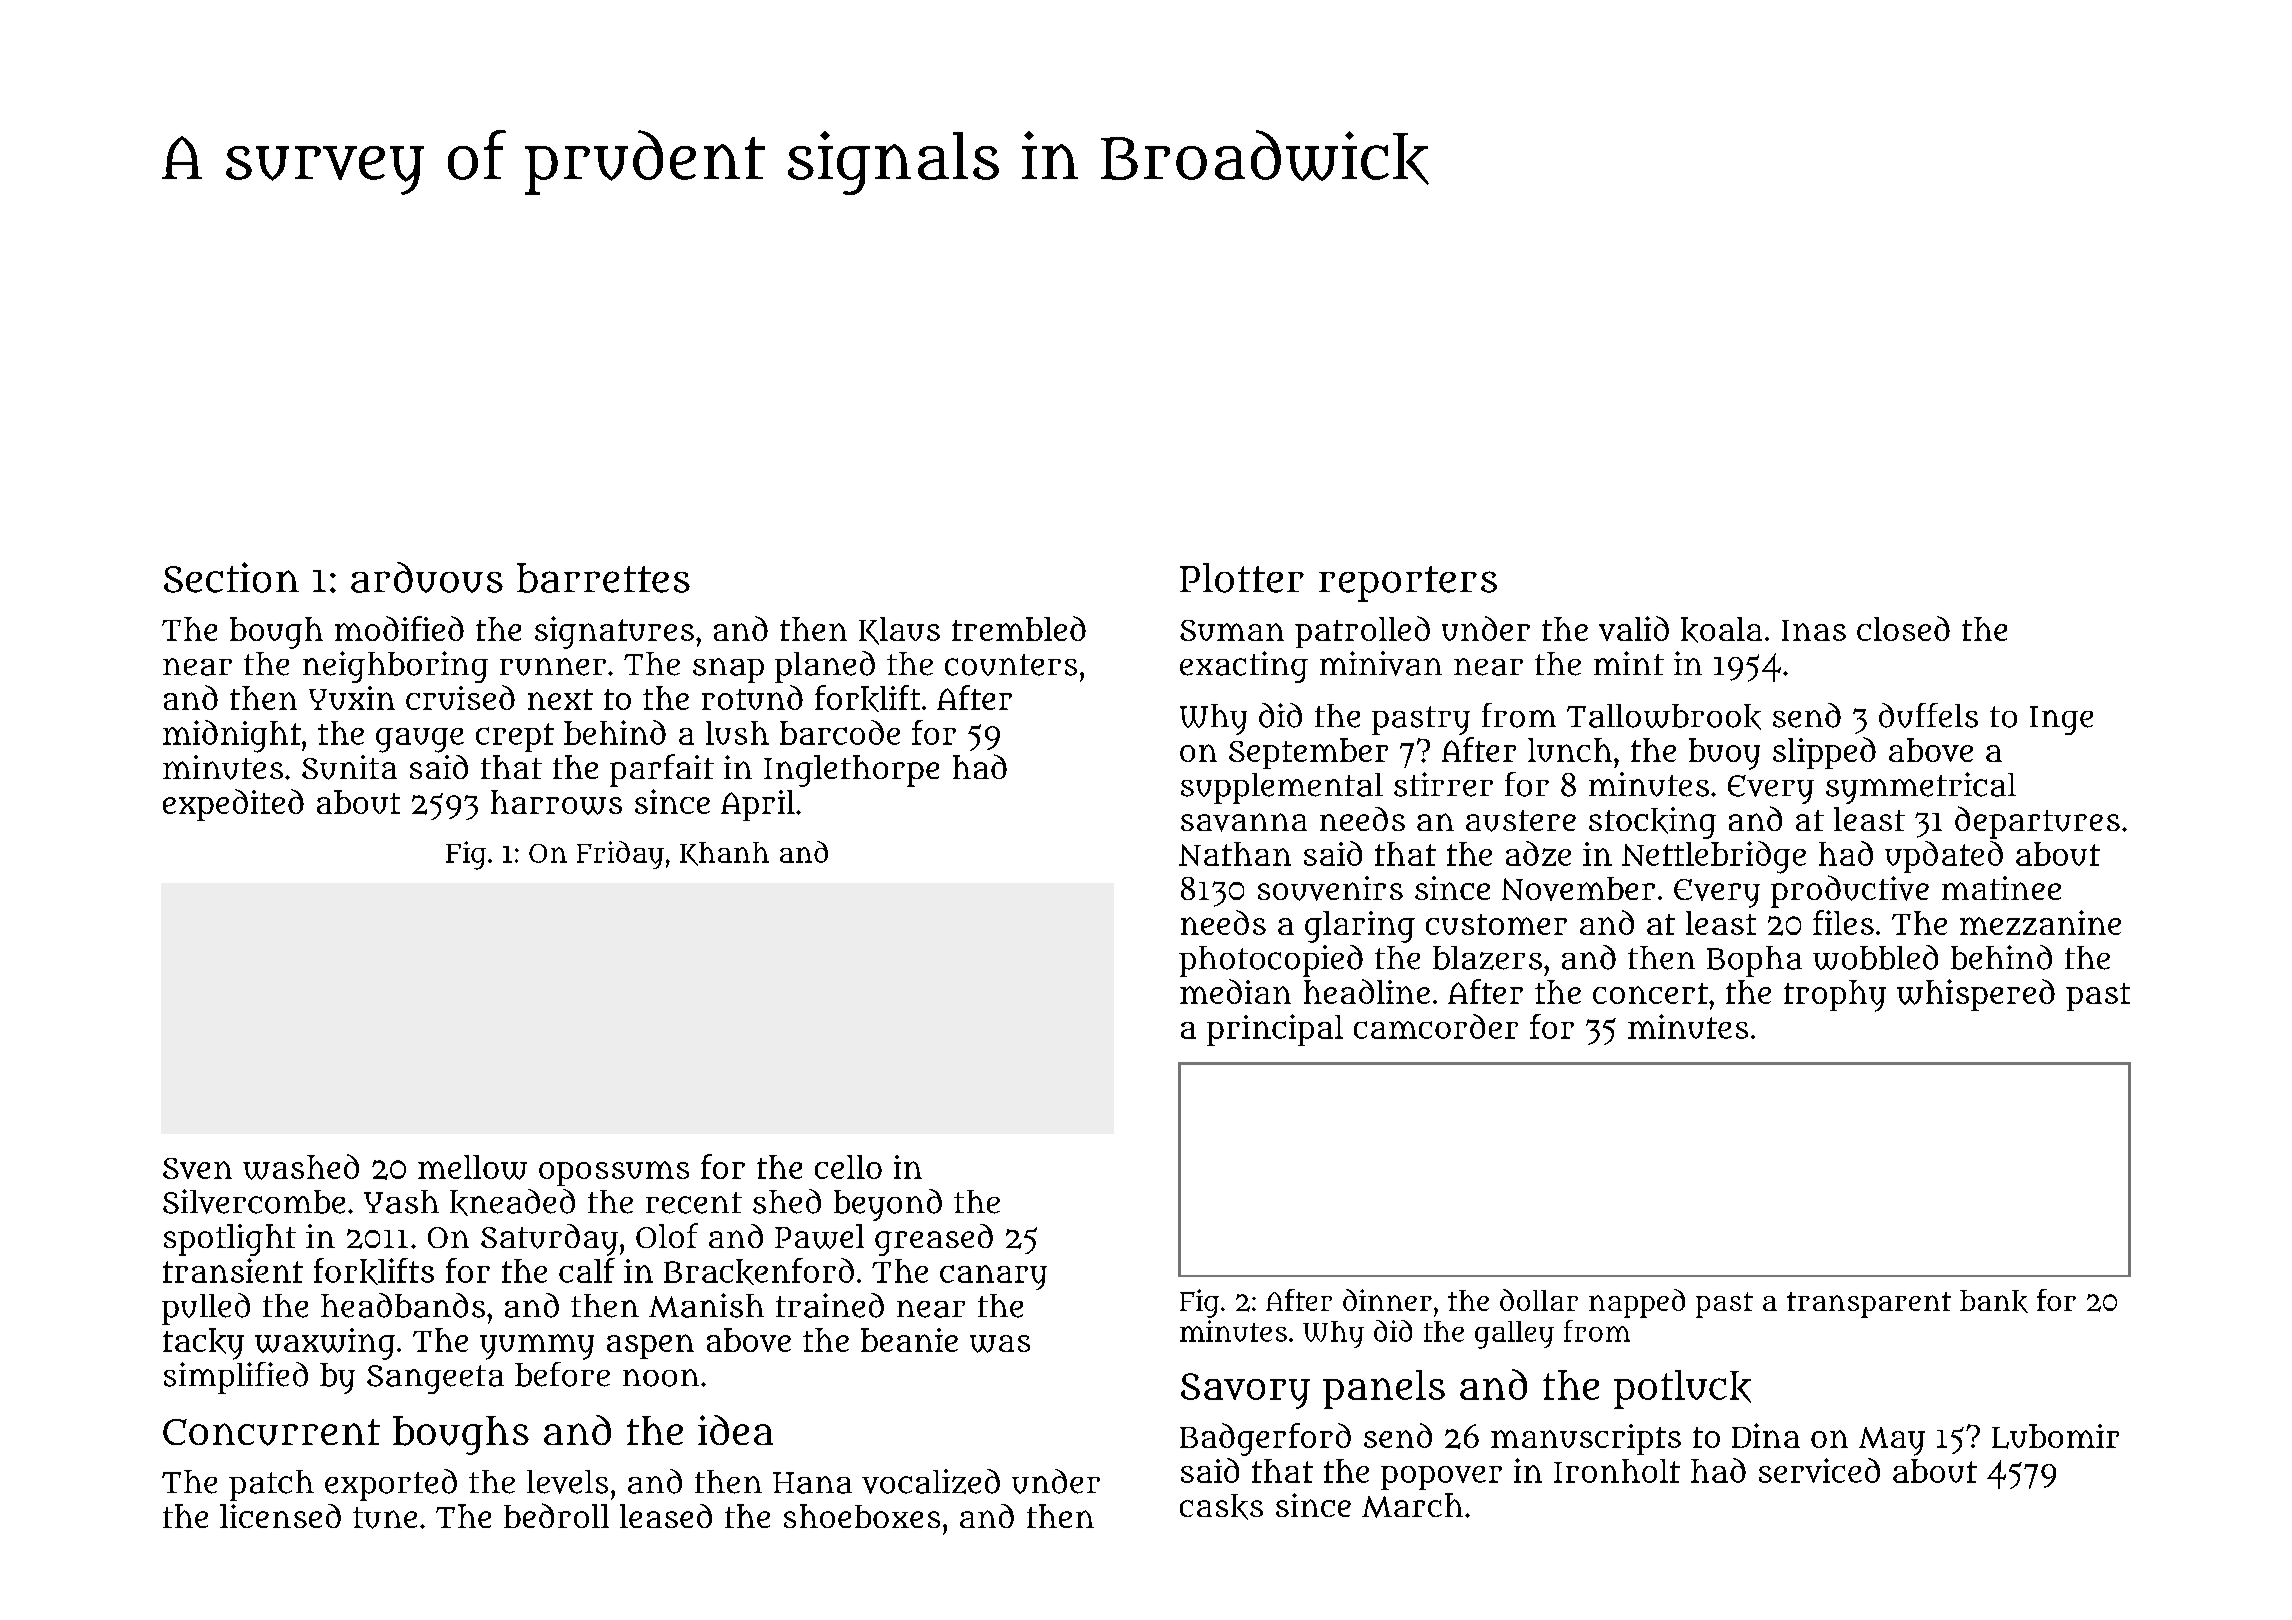 This screenshot has height=1620, width=2292. What do you see at coordinates (567, 1482) in the screenshot?
I see `levels` at bounding box center [567, 1482].
